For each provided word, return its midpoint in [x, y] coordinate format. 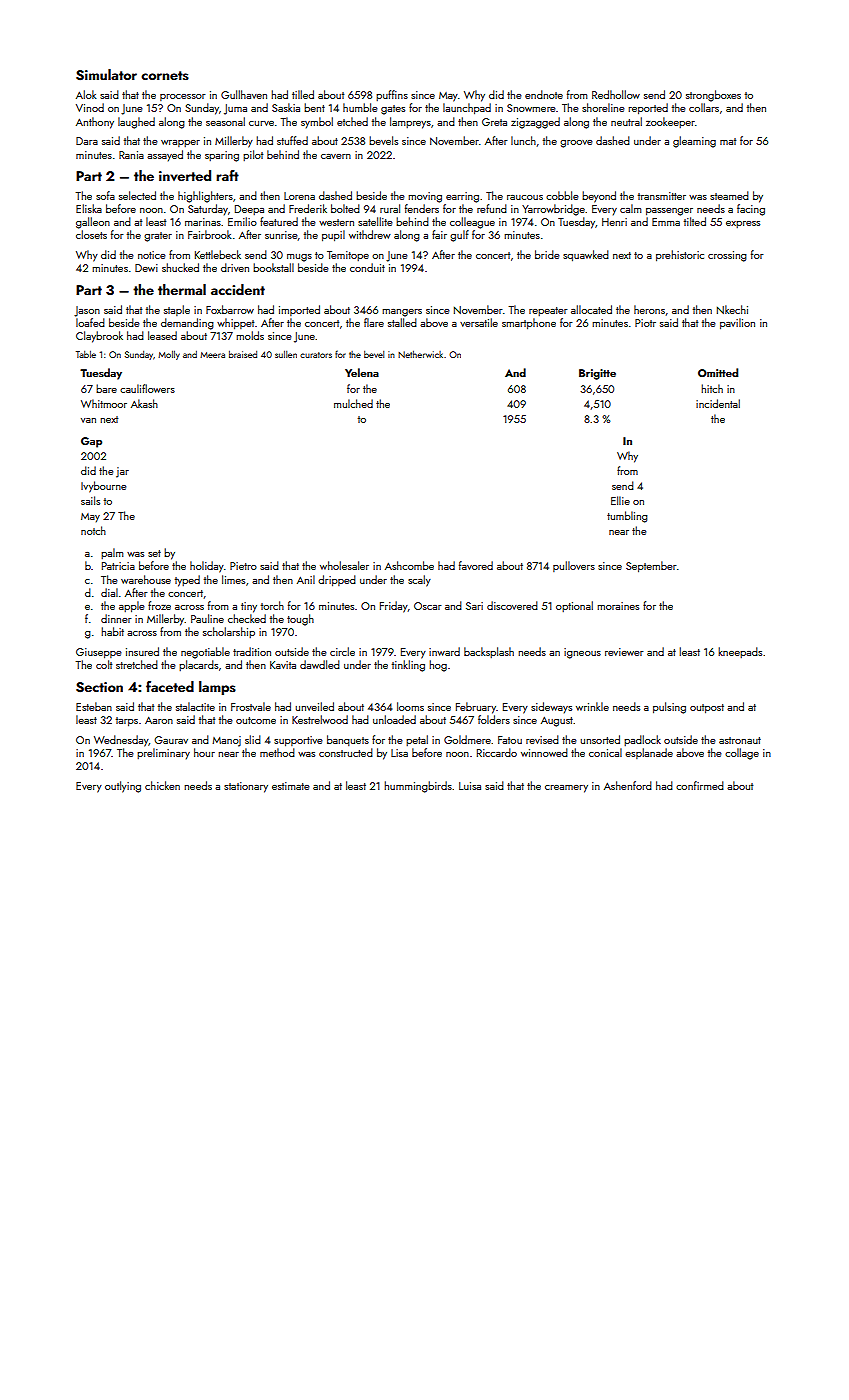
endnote [544, 94]
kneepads [740, 652]
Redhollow [616, 94]
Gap [91, 442]
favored [476, 565]
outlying [123, 787]
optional [574, 606]
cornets [165, 75]
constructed [346, 752]
